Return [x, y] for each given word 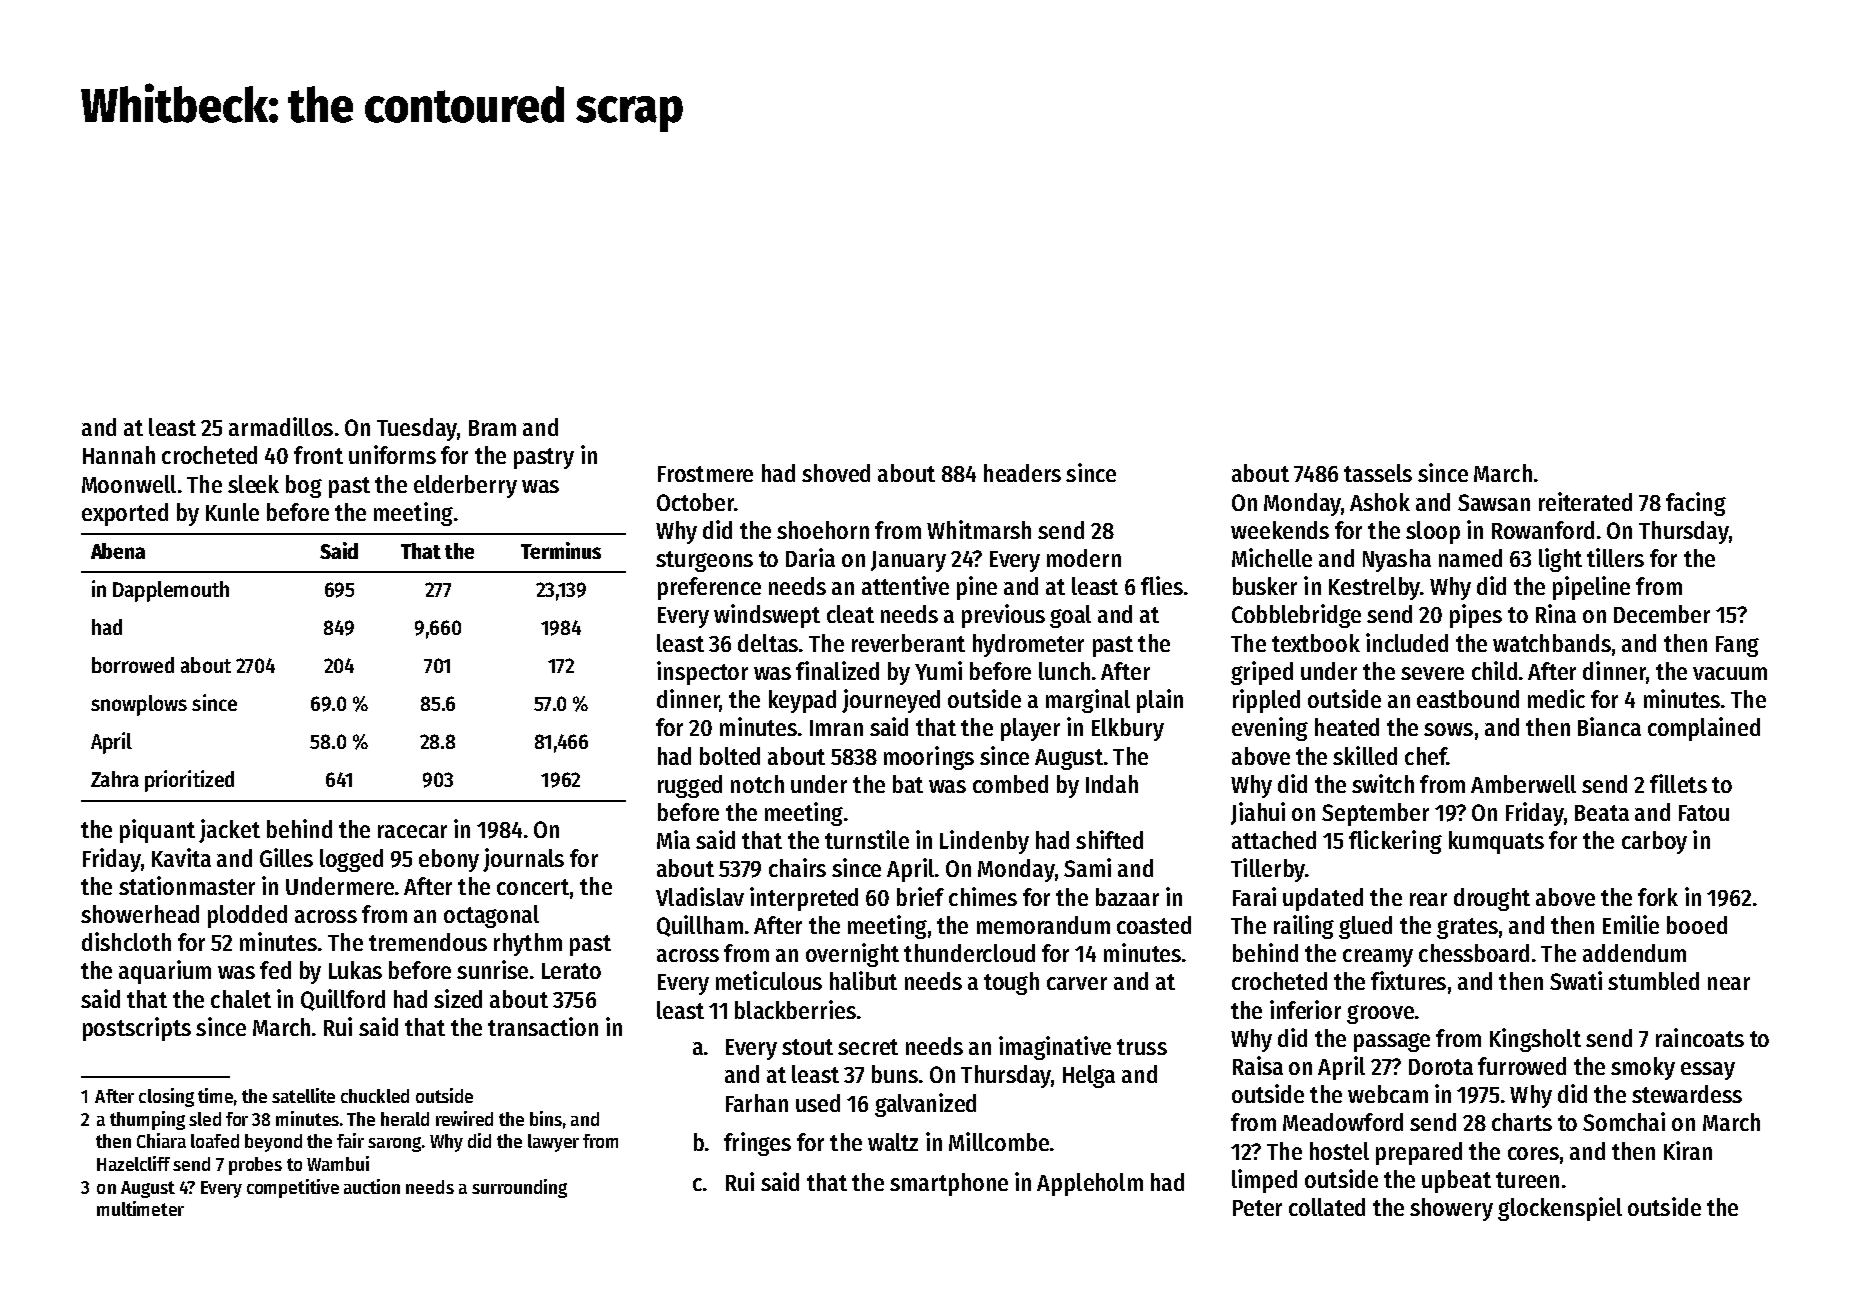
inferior [1305, 1009]
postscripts [137, 1029]
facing [1696, 504]
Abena [118, 551]
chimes [983, 896]
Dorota [1441, 1067]
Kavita [181, 857]
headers [1022, 473]
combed [1010, 784]
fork [1658, 897]
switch [1383, 783]
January [908, 561]
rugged [690, 786]
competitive [293, 1188]
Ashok [1380, 502]
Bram [492, 428]
